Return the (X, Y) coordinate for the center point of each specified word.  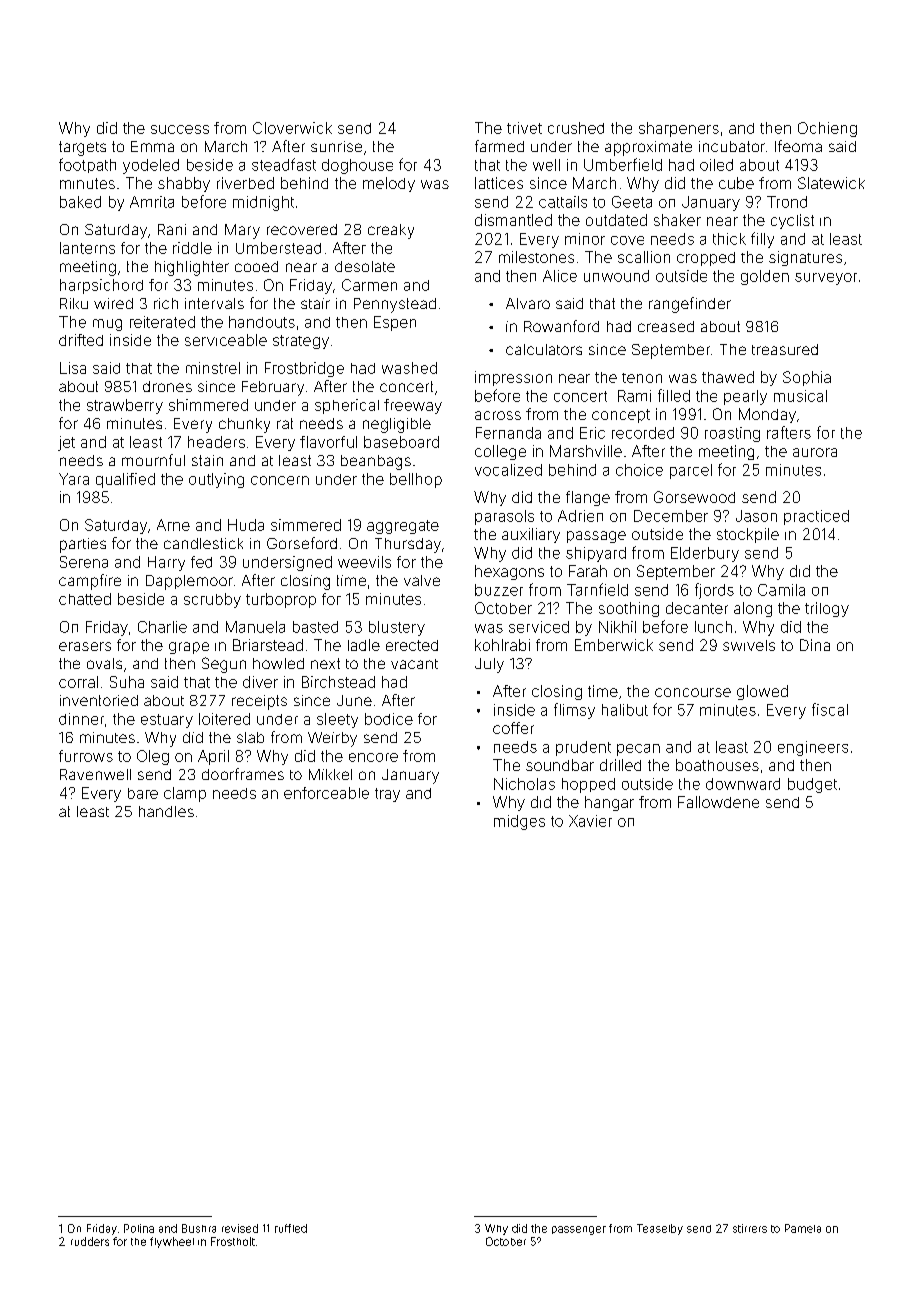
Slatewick (831, 183)
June (354, 700)
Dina (815, 645)
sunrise (336, 146)
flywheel (172, 1242)
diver (260, 682)
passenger (579, 1230)
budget (812, 785)
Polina (139, 1228)
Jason (756, 516)
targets (82, 148)
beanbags (376, 462)
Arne (173, 525)
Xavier (590, 821)
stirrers (750, 1228)
